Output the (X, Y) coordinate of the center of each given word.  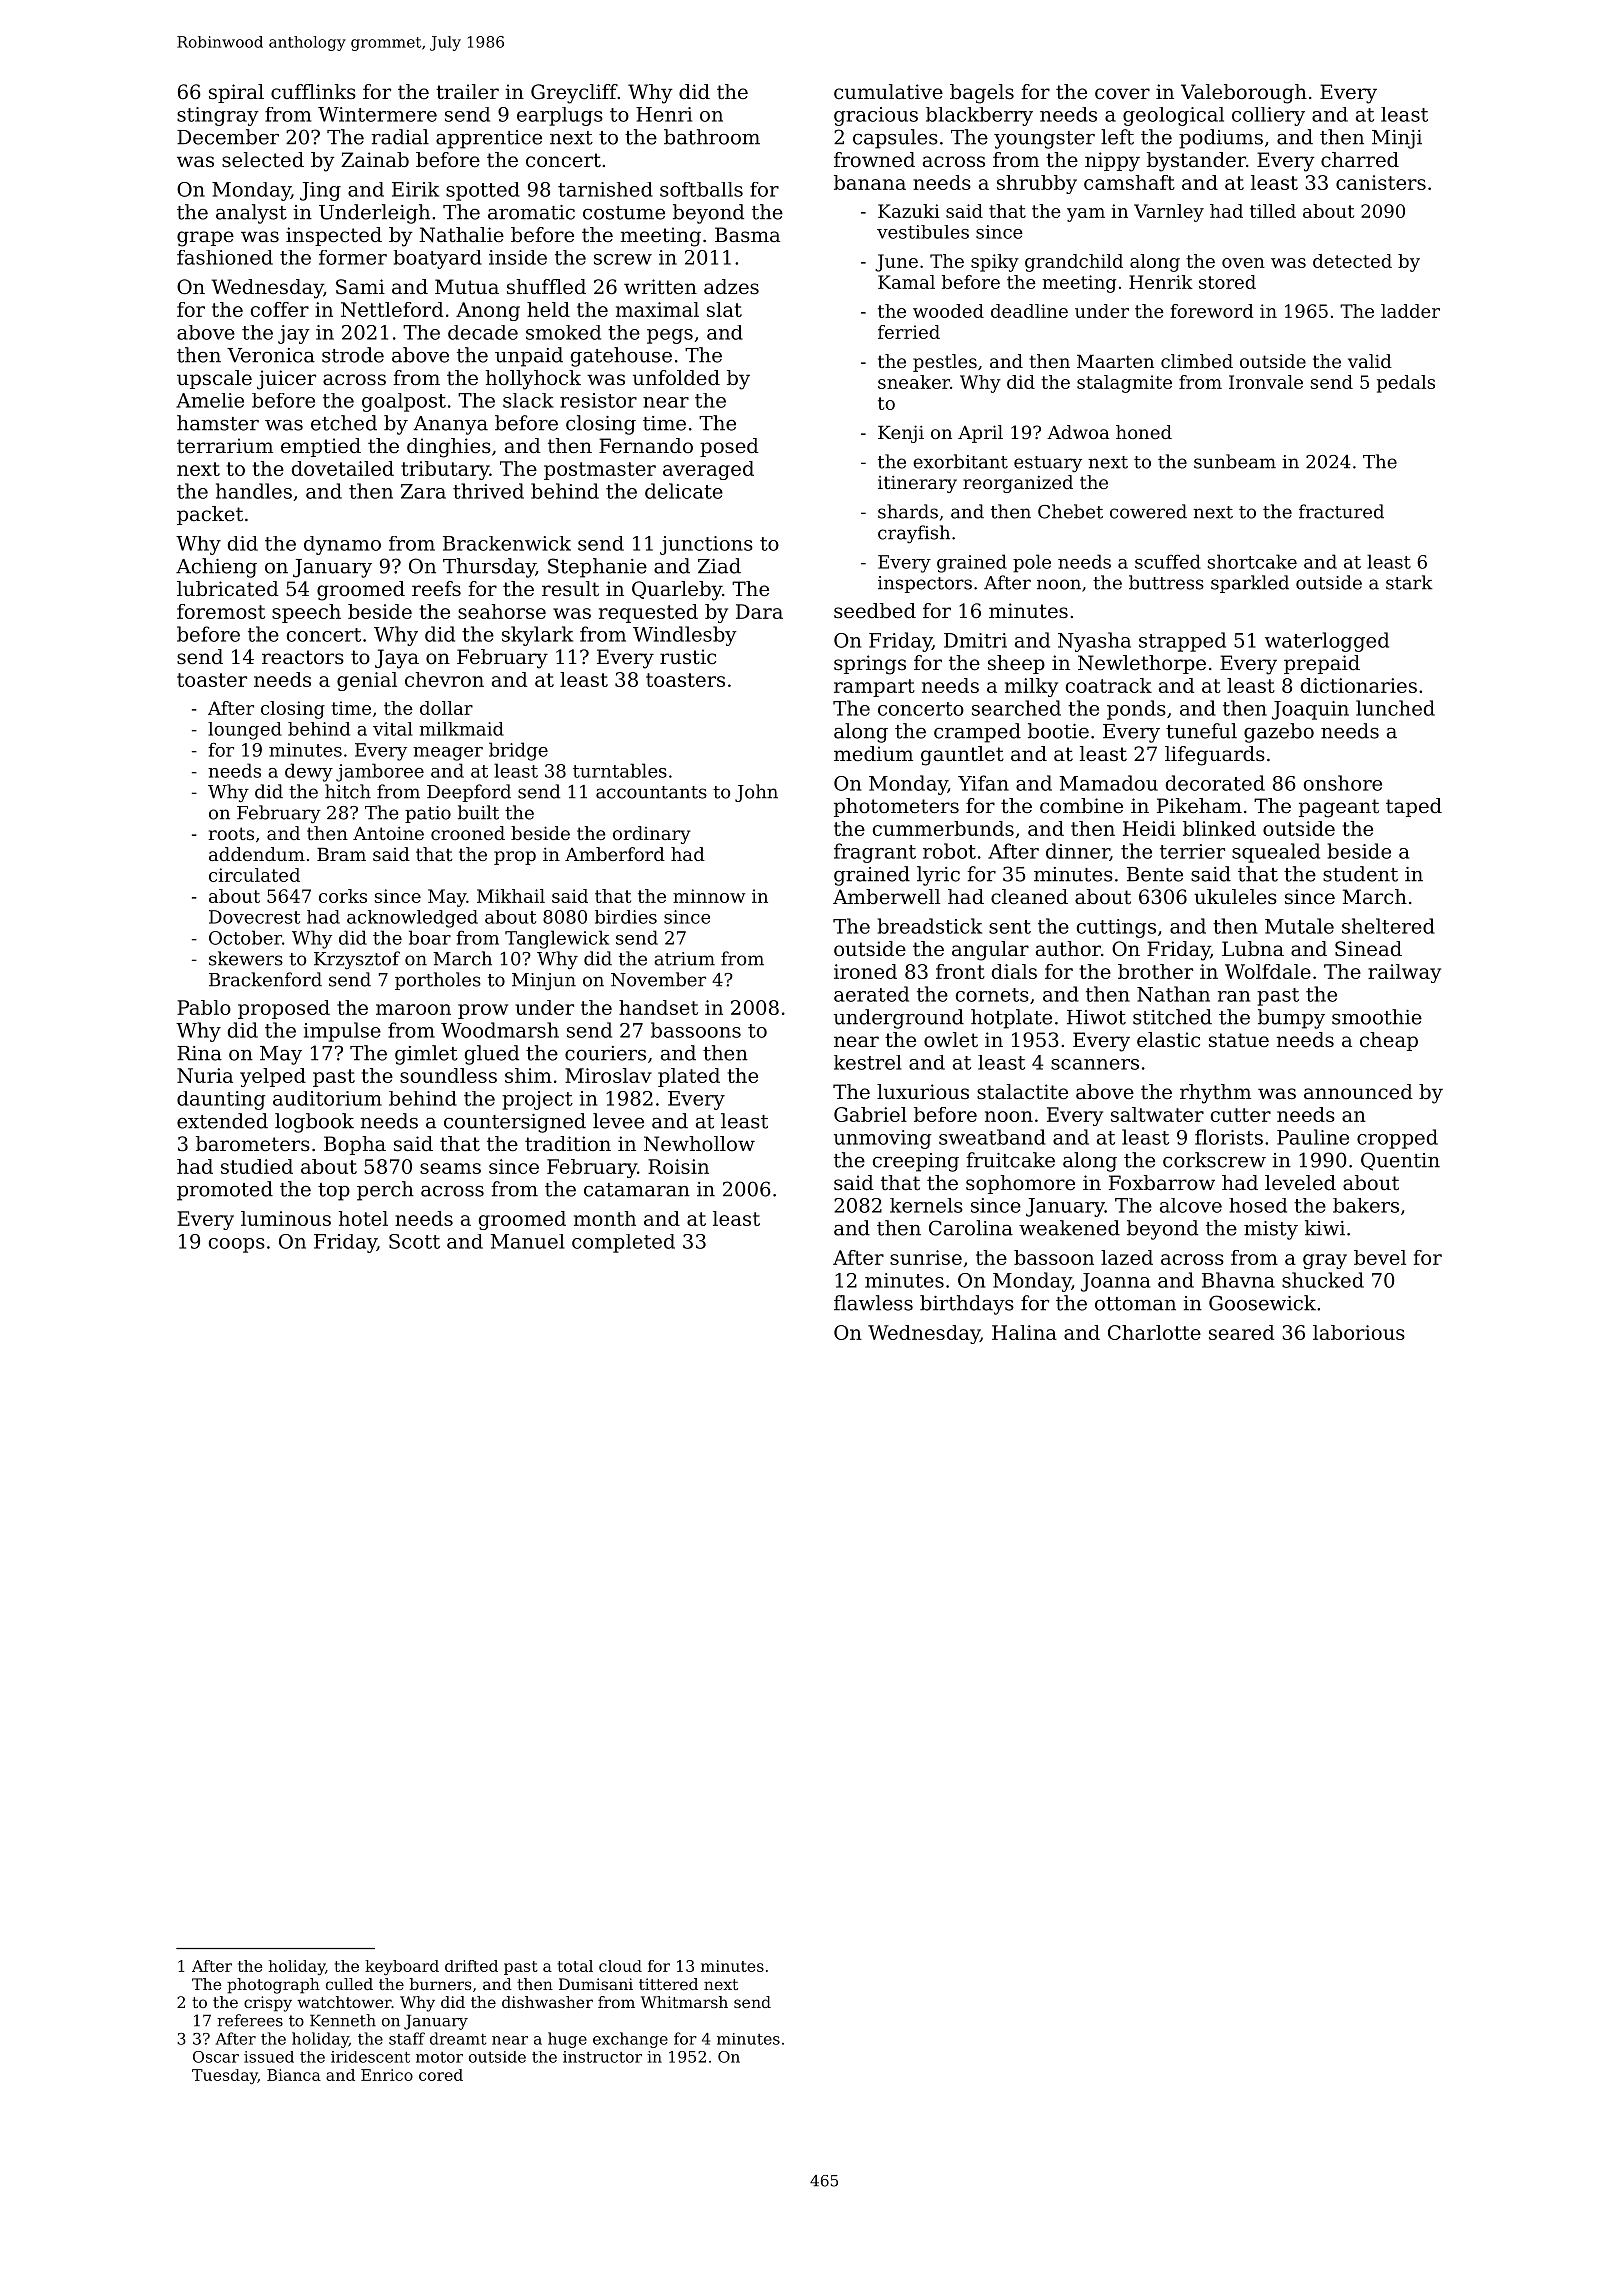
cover (1122, 94)
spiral (236, 93)
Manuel (527, 1241)
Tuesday (225, 2076)
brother (1155, 971)
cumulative (888, 92)
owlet (951, 1040)
